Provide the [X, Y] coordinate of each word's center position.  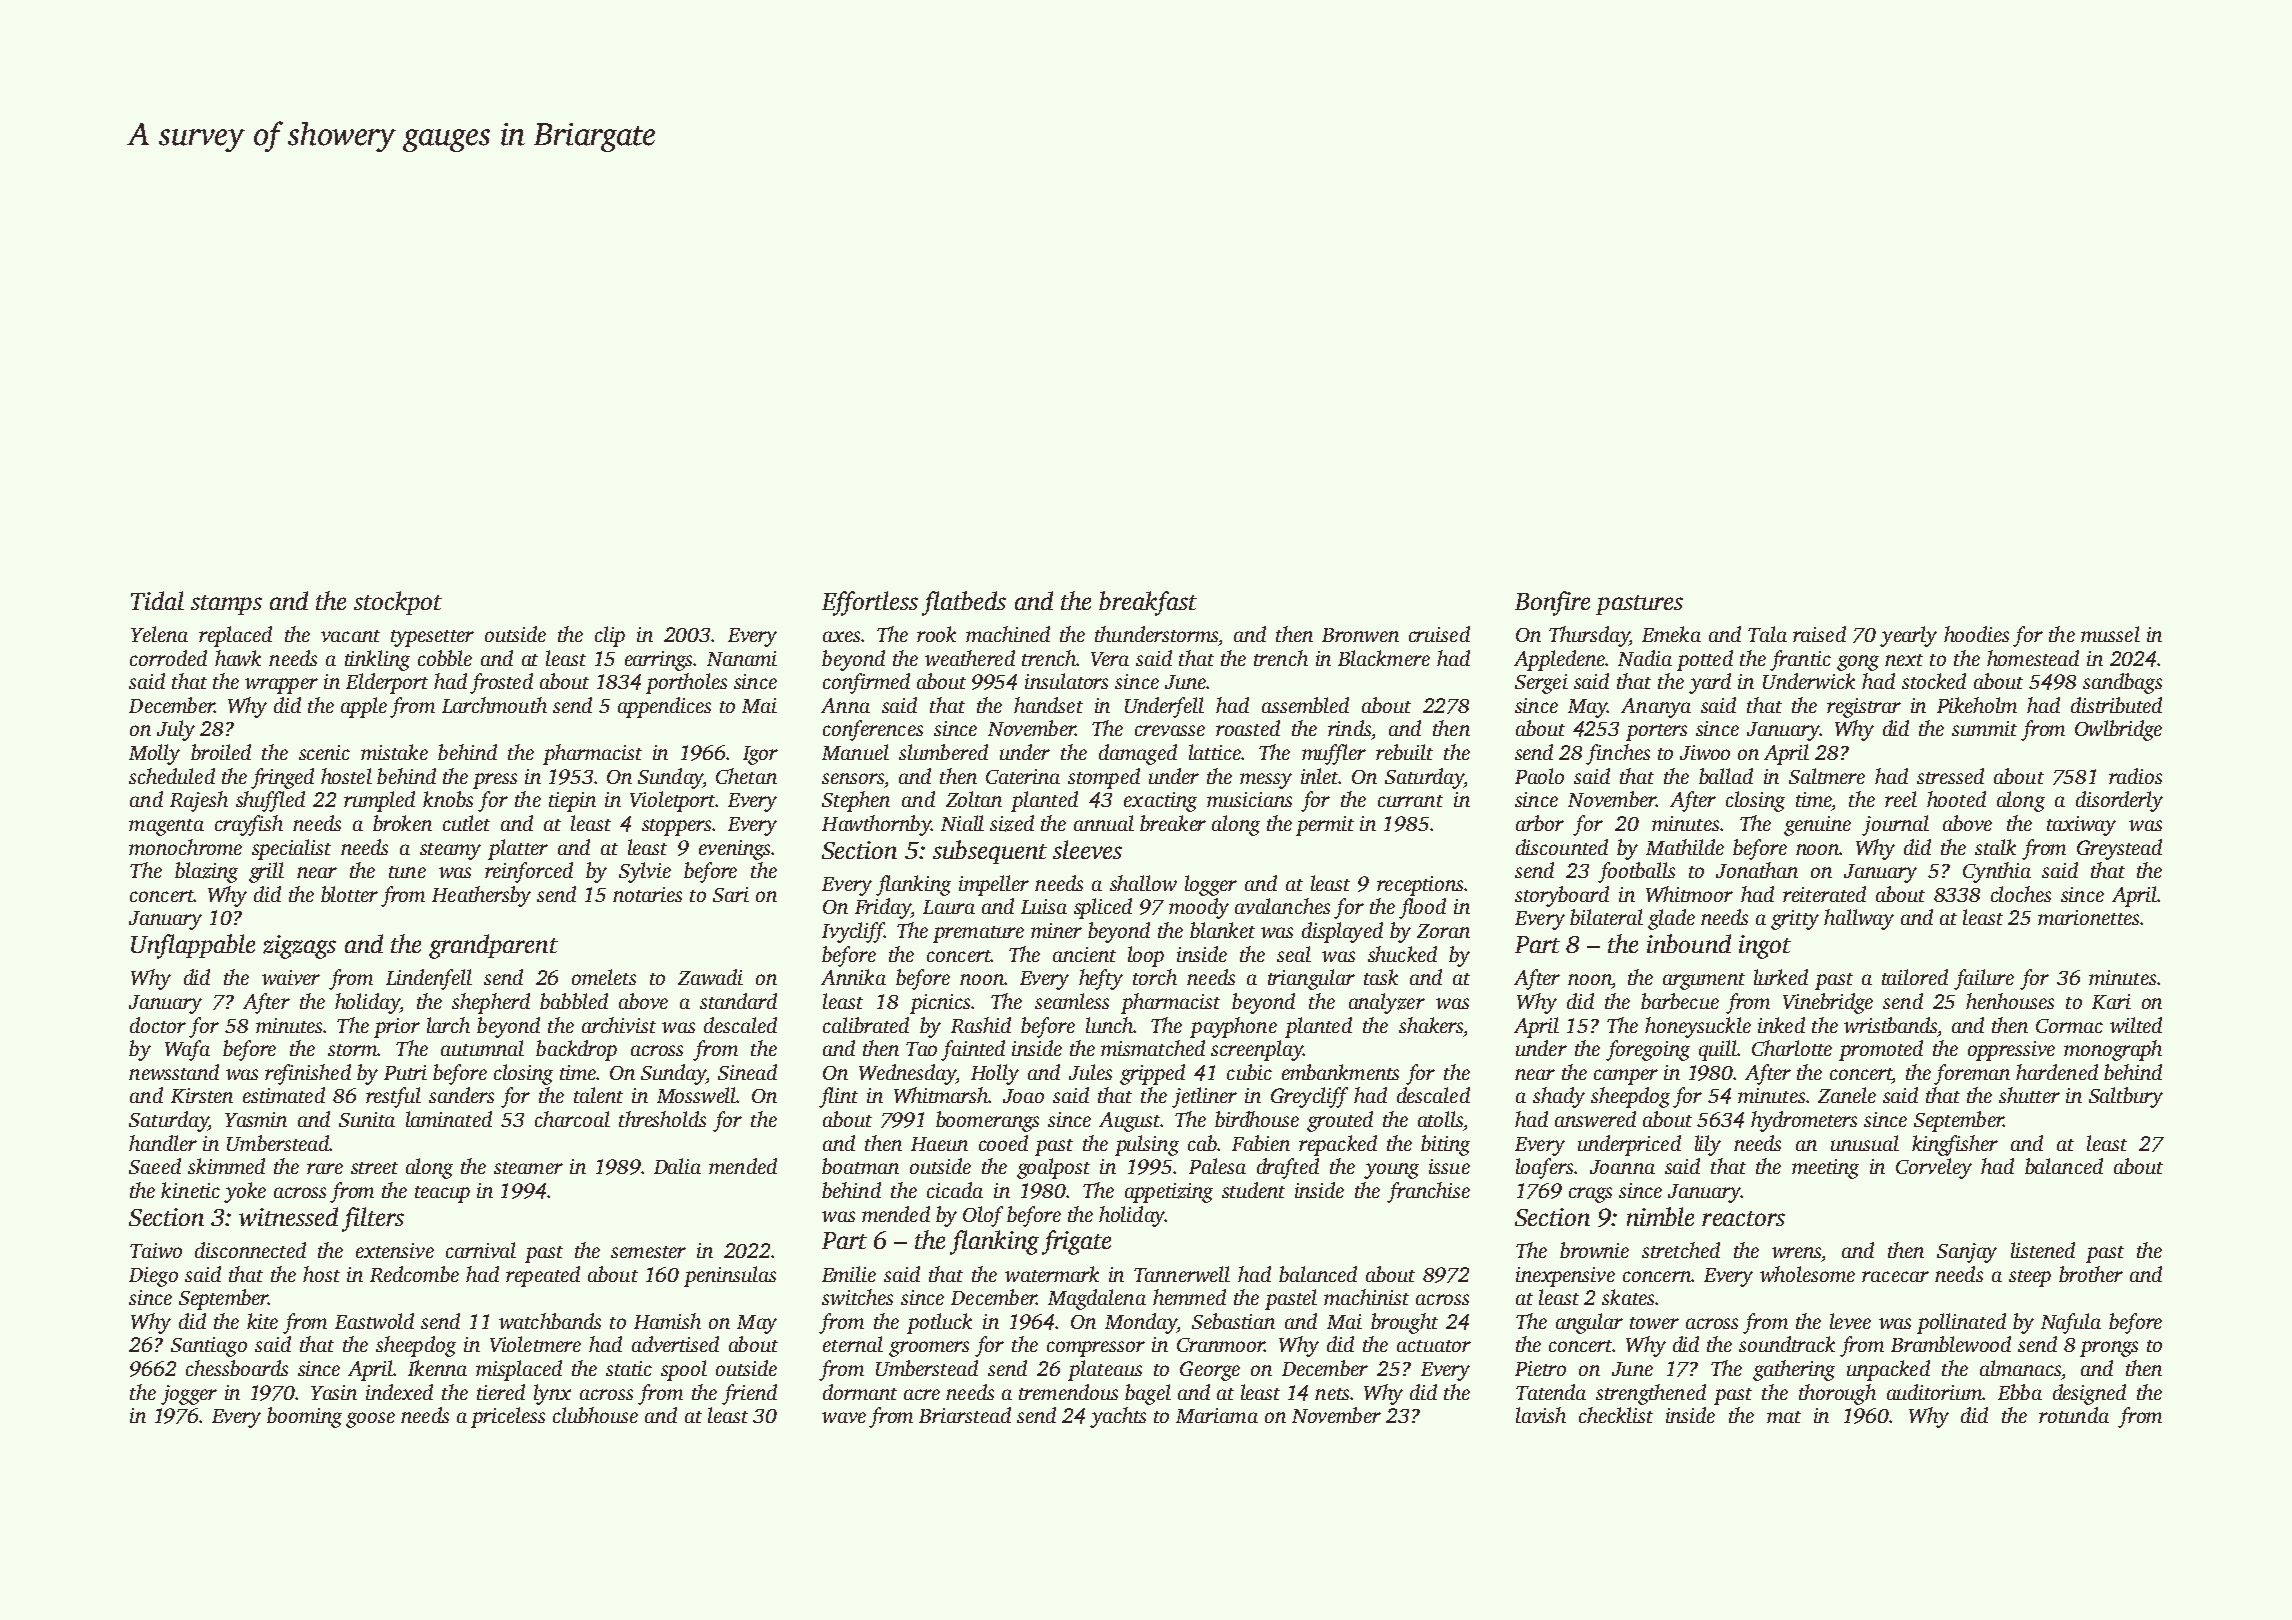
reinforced [529, 872]
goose [370, 1420]
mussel [2110, 634]
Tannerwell [1182, 1274]
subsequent [990, 852]
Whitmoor [1689, 894]
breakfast [1148, 603]
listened [2043, 1250]
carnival [481, 1250]
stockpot [398, 603]
